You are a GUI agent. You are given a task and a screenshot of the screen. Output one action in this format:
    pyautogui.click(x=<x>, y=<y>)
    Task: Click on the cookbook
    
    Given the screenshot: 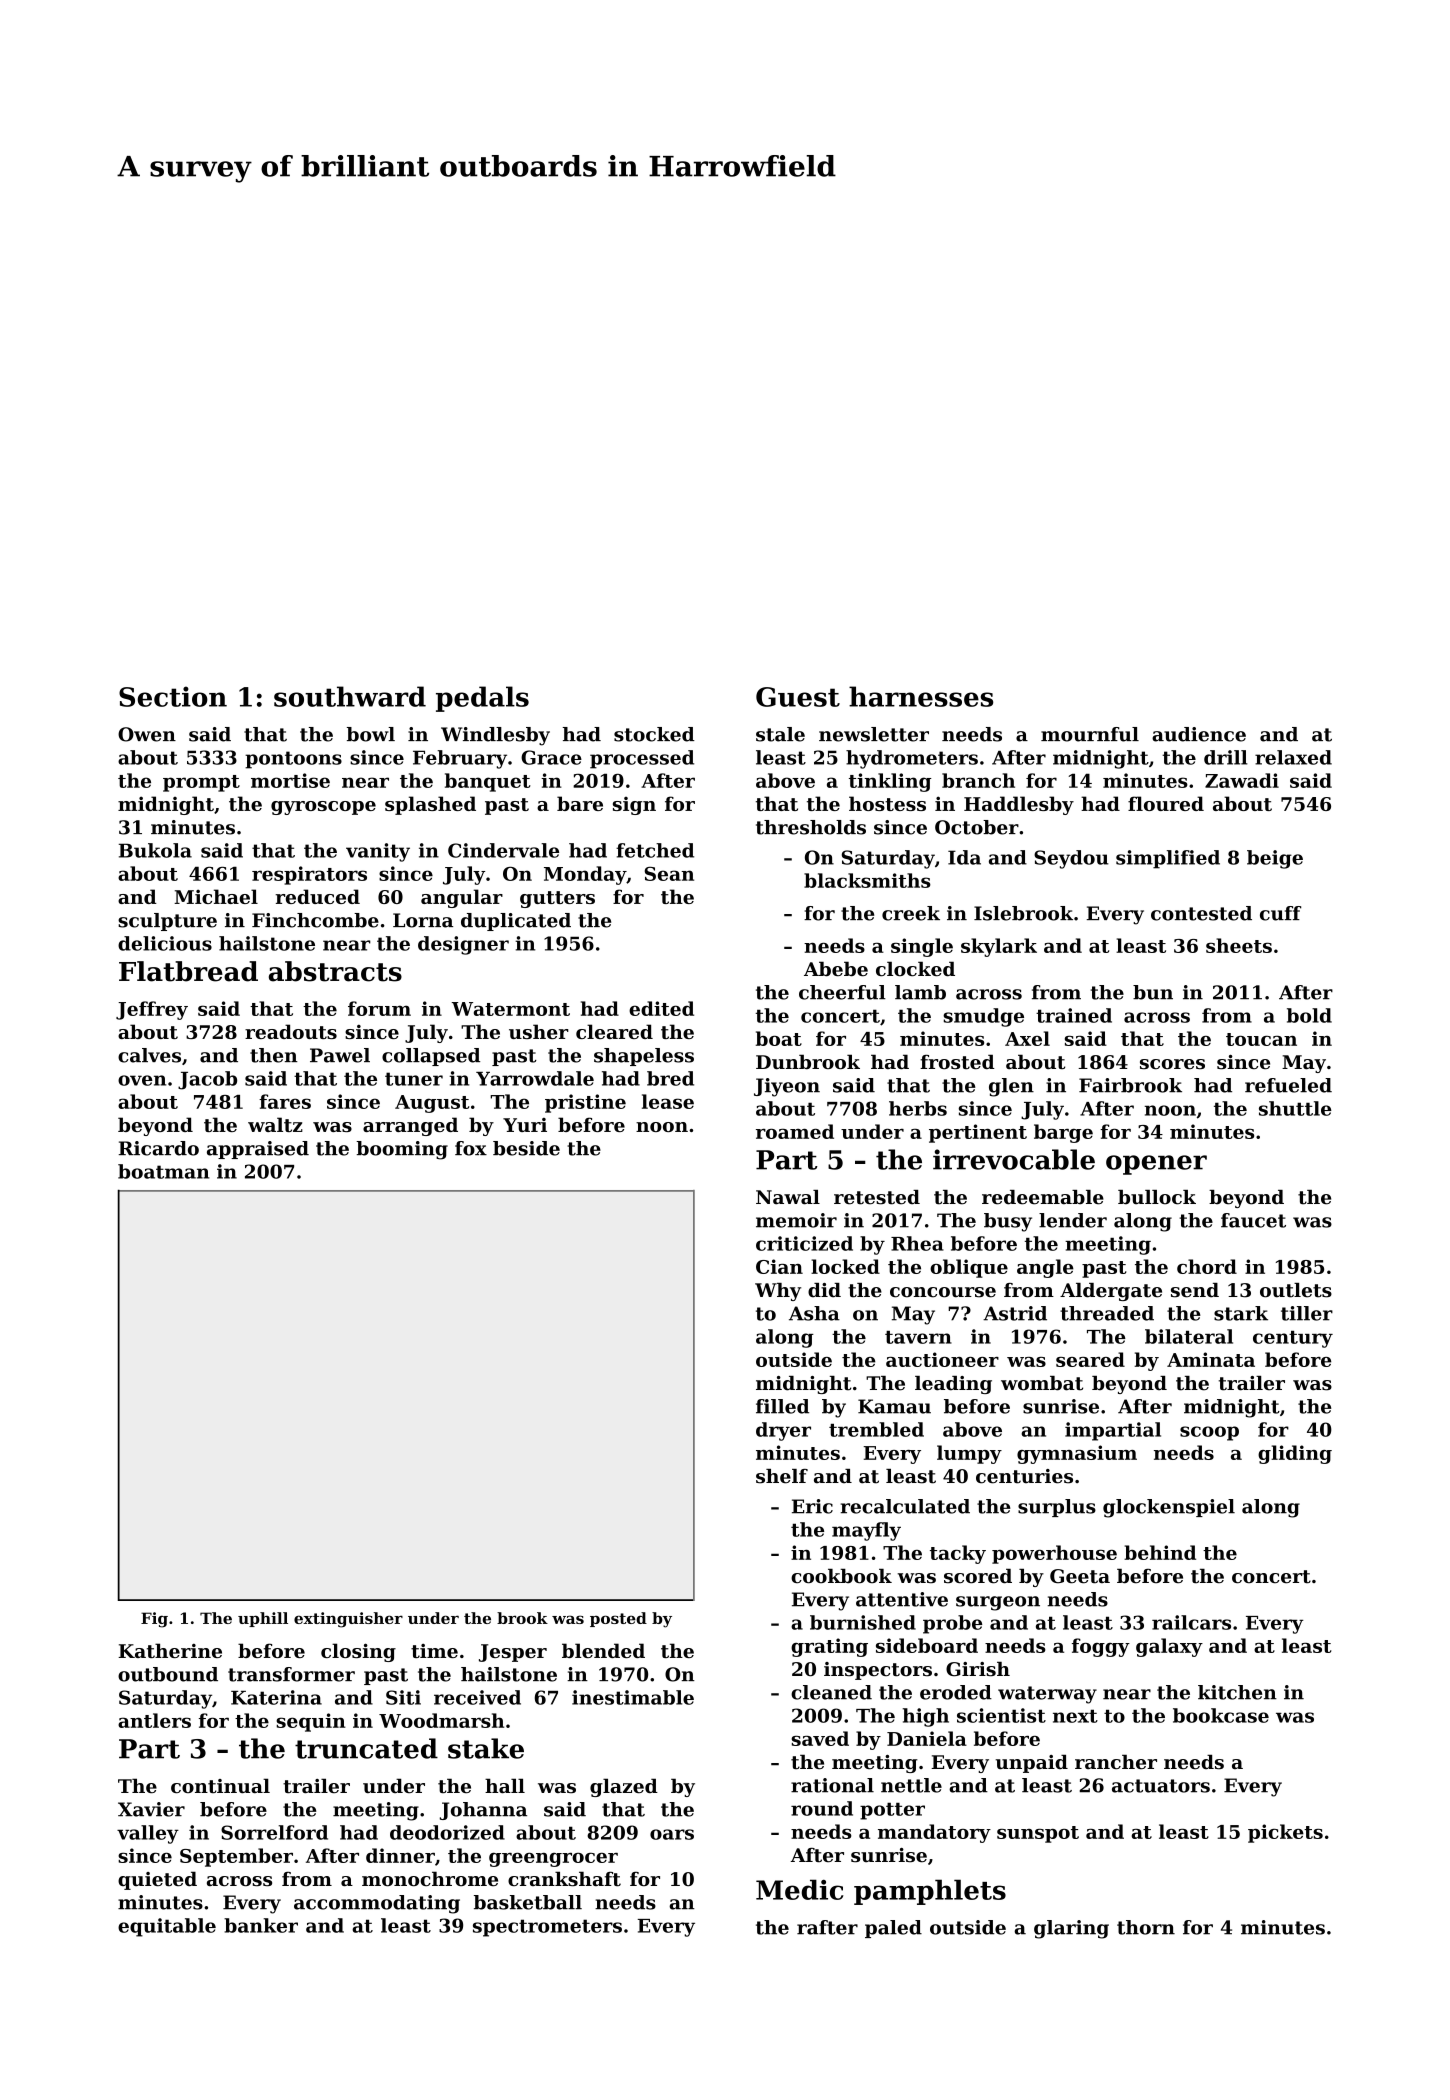 What is the action you would take?
    pyautogui.click(x=841, y=1576)
